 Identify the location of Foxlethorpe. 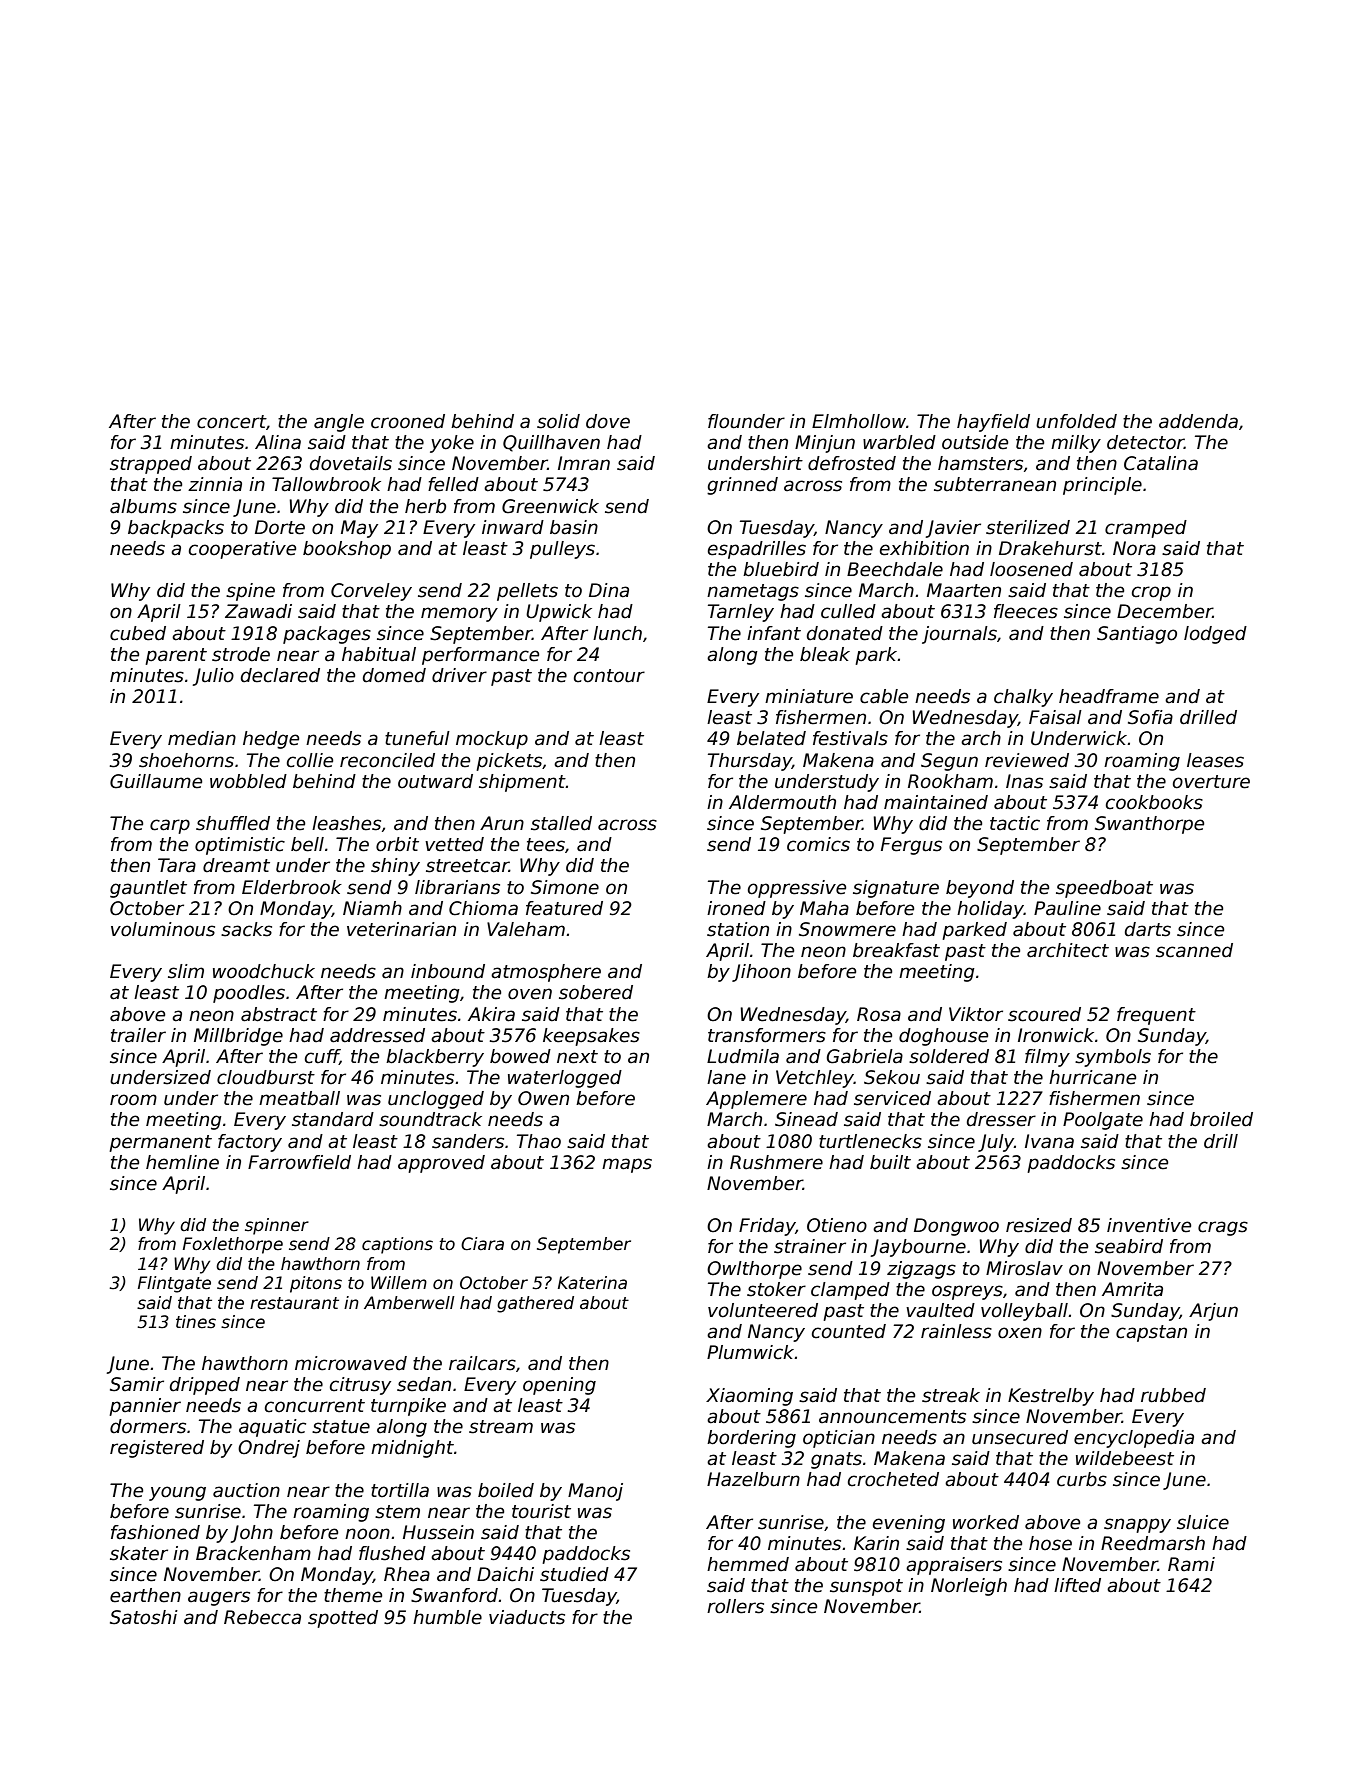
(233, 1245).
